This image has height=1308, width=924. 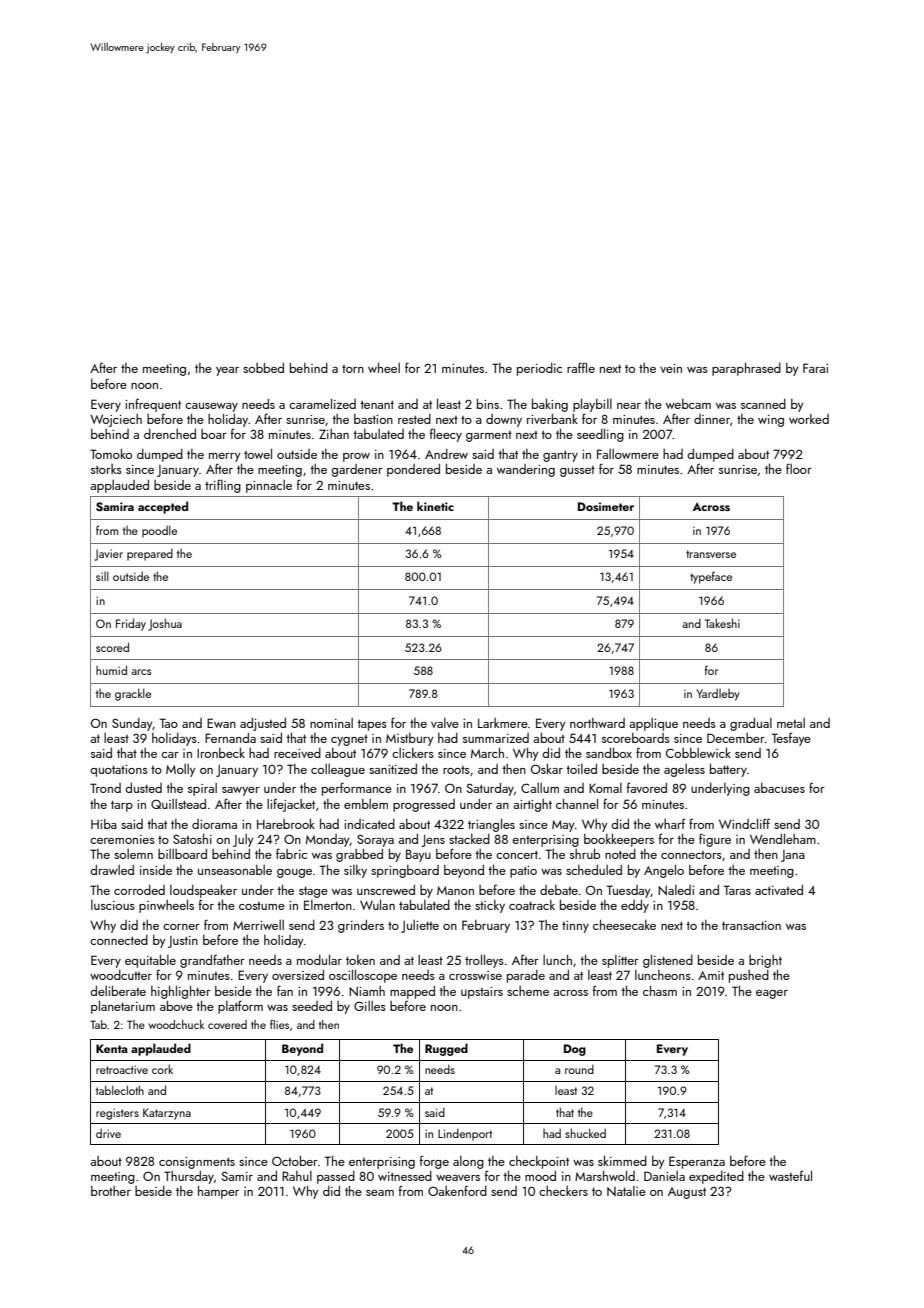 I want to click on Joshua, so click(x=165, y=624).
